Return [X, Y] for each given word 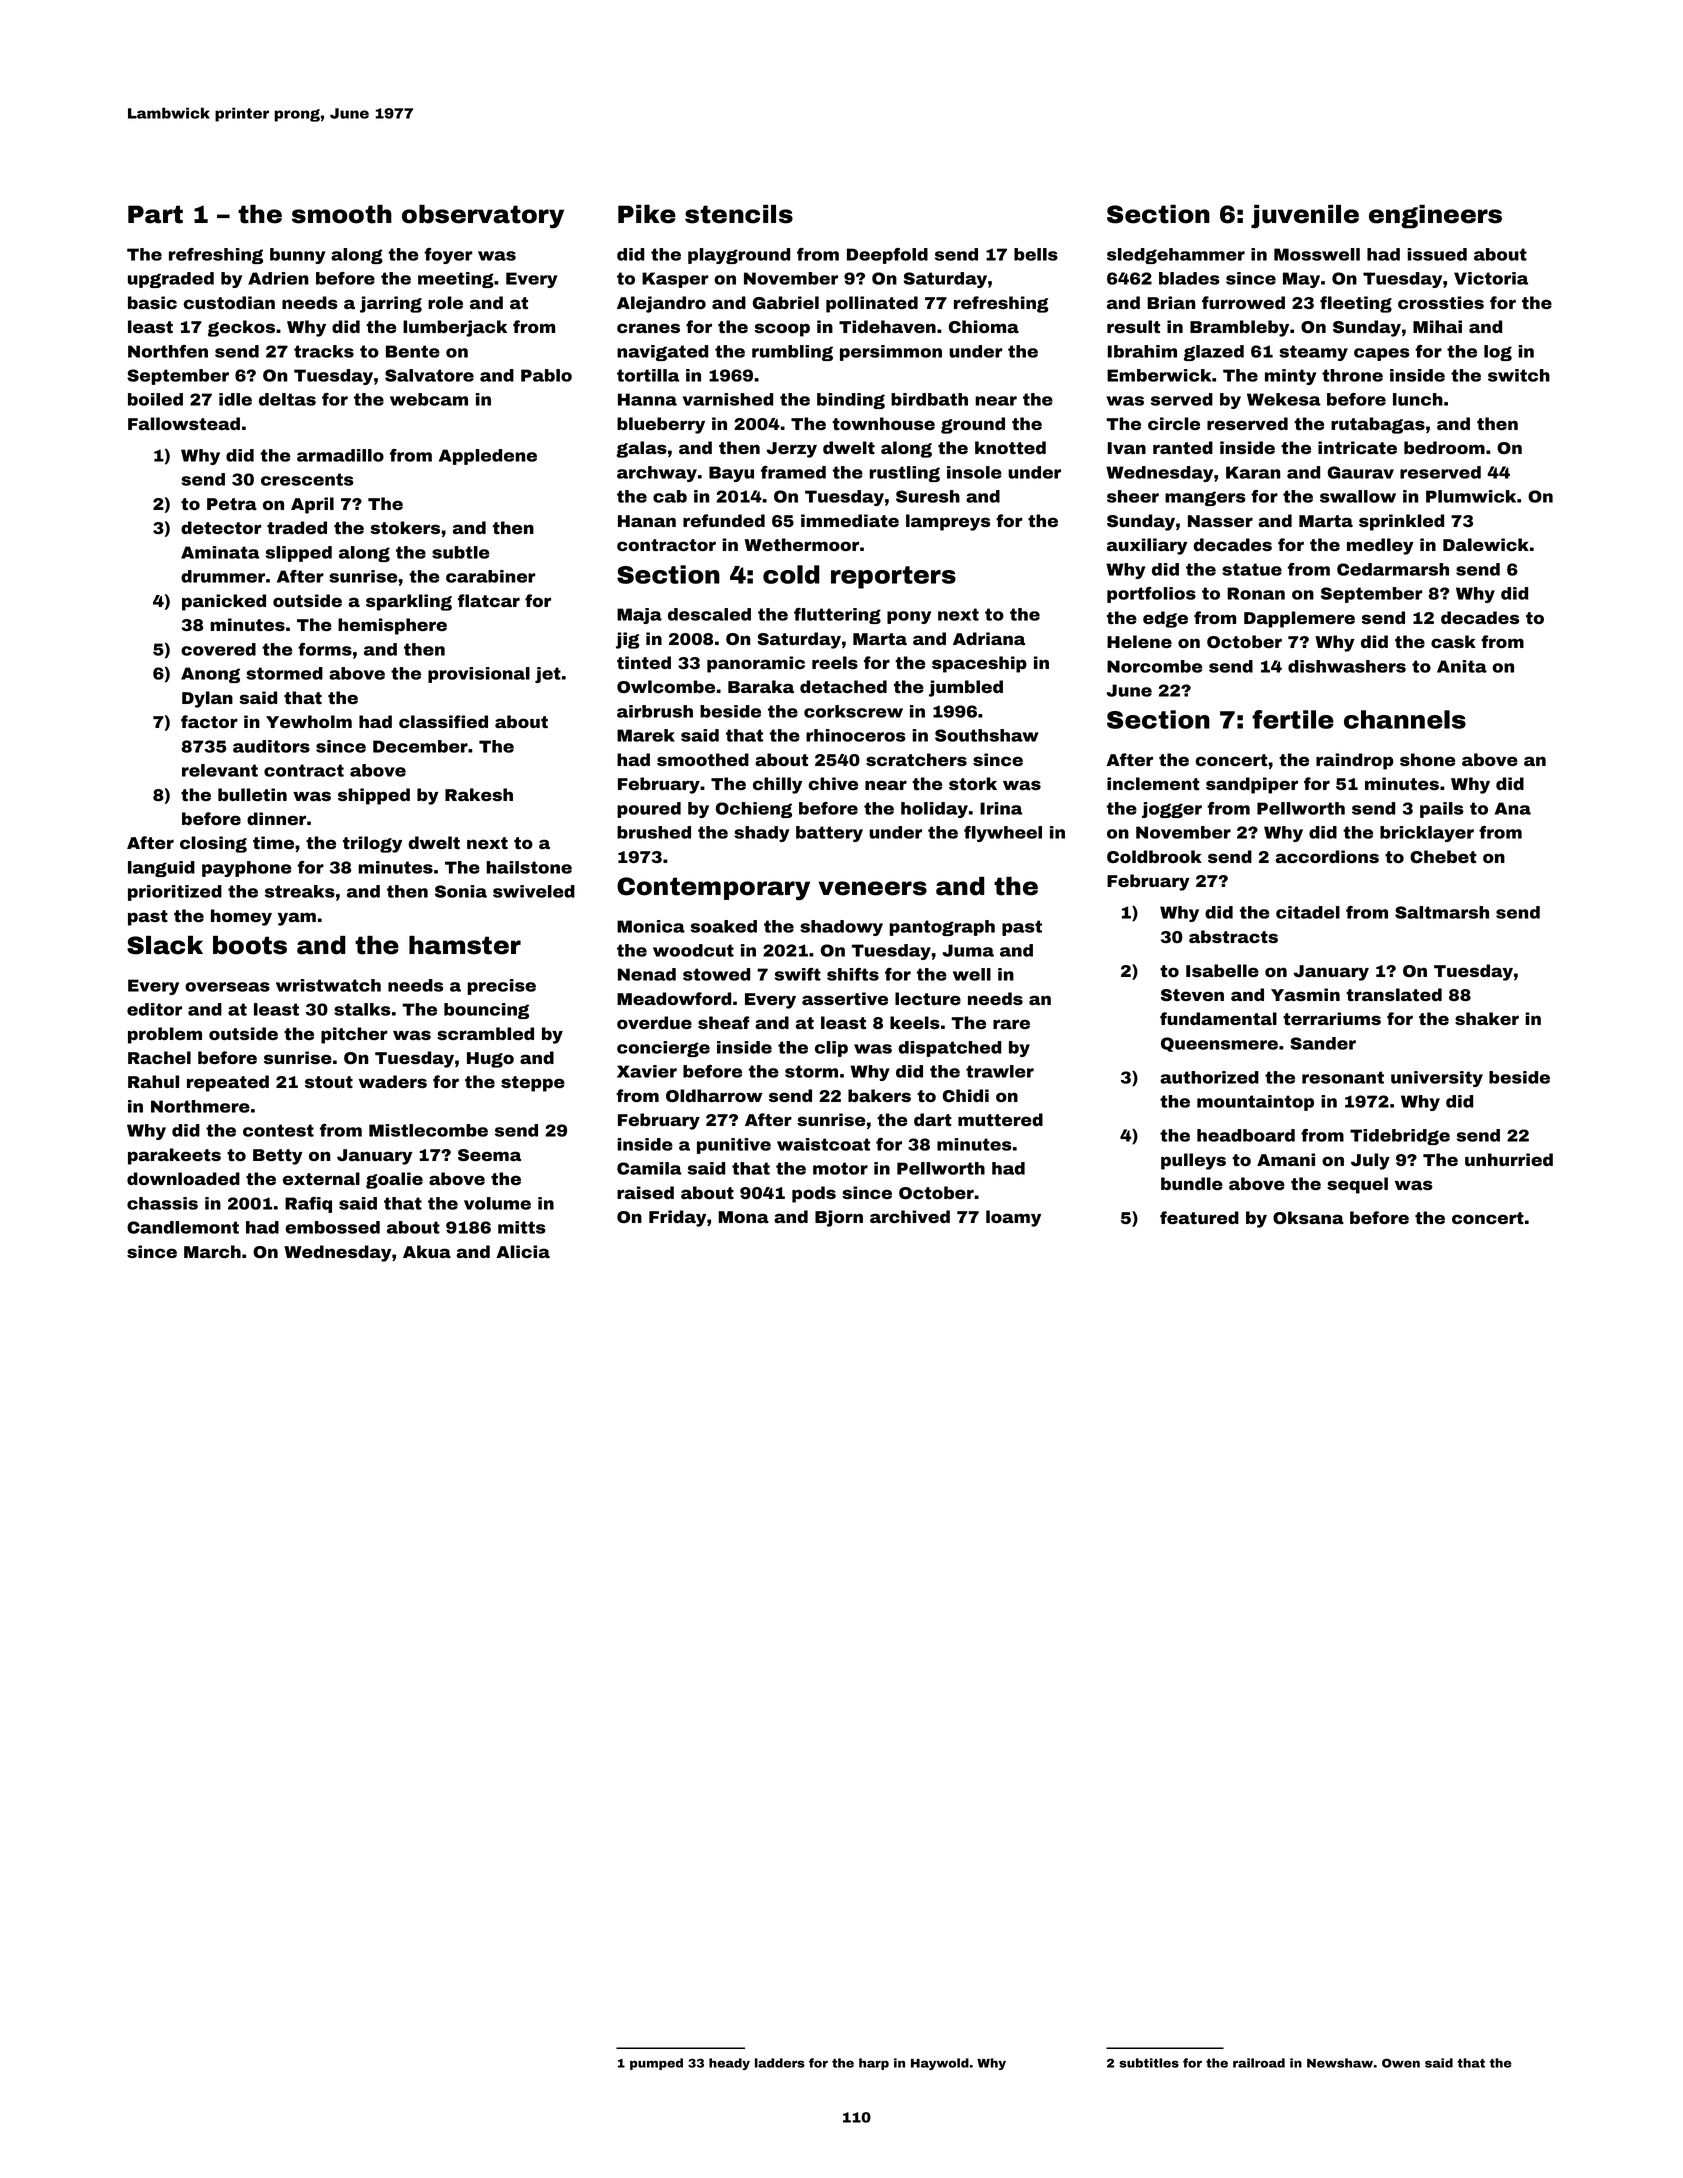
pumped [656, 2064]
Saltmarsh [1442, 912]
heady [729, 2064]
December [420, 746]
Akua [427, 1251]
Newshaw [1340, 2063]
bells [1036, 254]
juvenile [1305, 217]
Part [155, 214]
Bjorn [839, 1218]
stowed [716, 974]
